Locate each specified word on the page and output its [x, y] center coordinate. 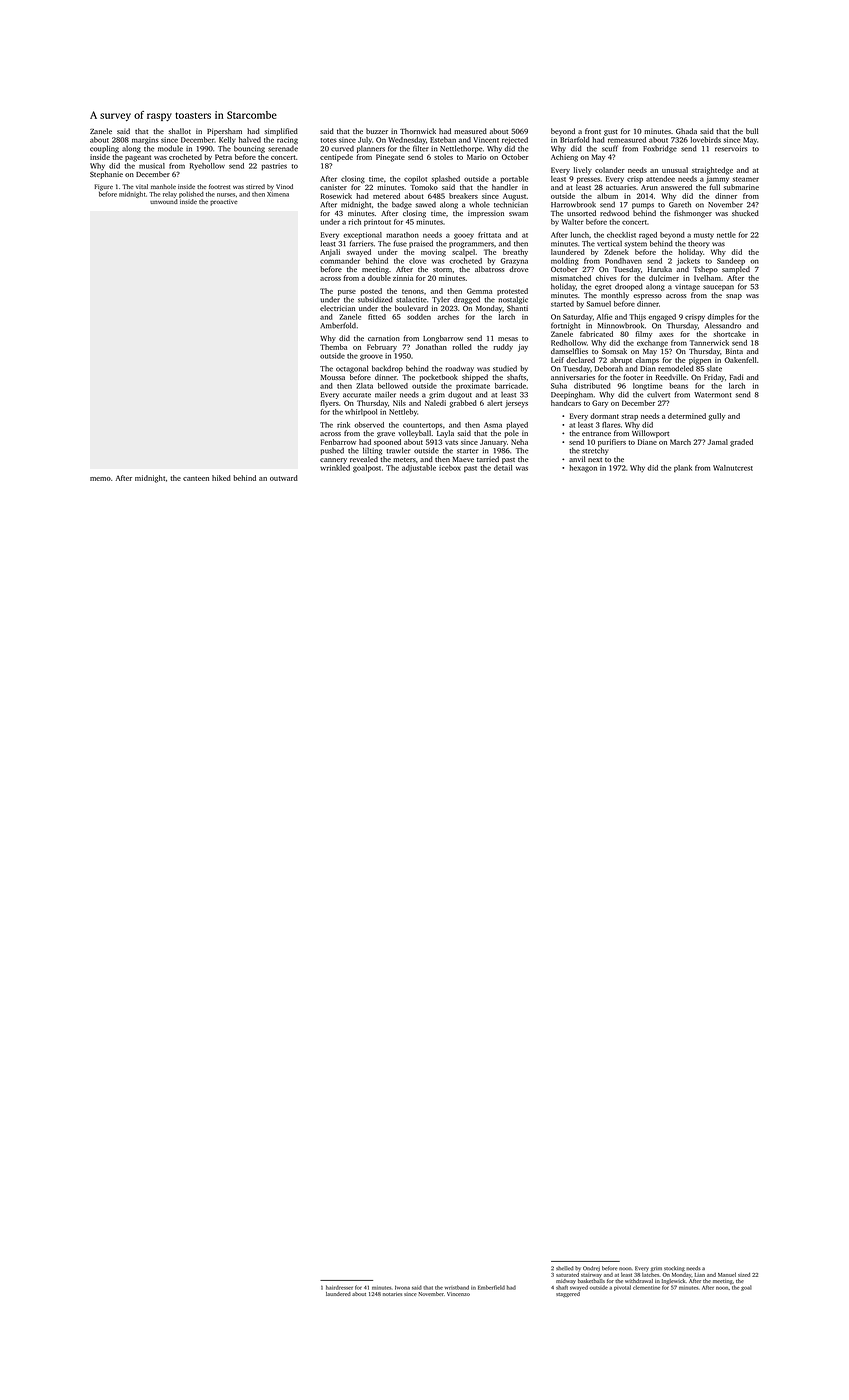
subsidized [375, 299]
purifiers [612, 443]
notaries [392, 1294]
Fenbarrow [338, 442]
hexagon [583, 469]
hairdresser [339, 1287]
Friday [714, 378]
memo [100, 479]
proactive [224, 202]
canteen [196, 478]
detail [503, 468]
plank [683, 468]
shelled [565, 1268]
